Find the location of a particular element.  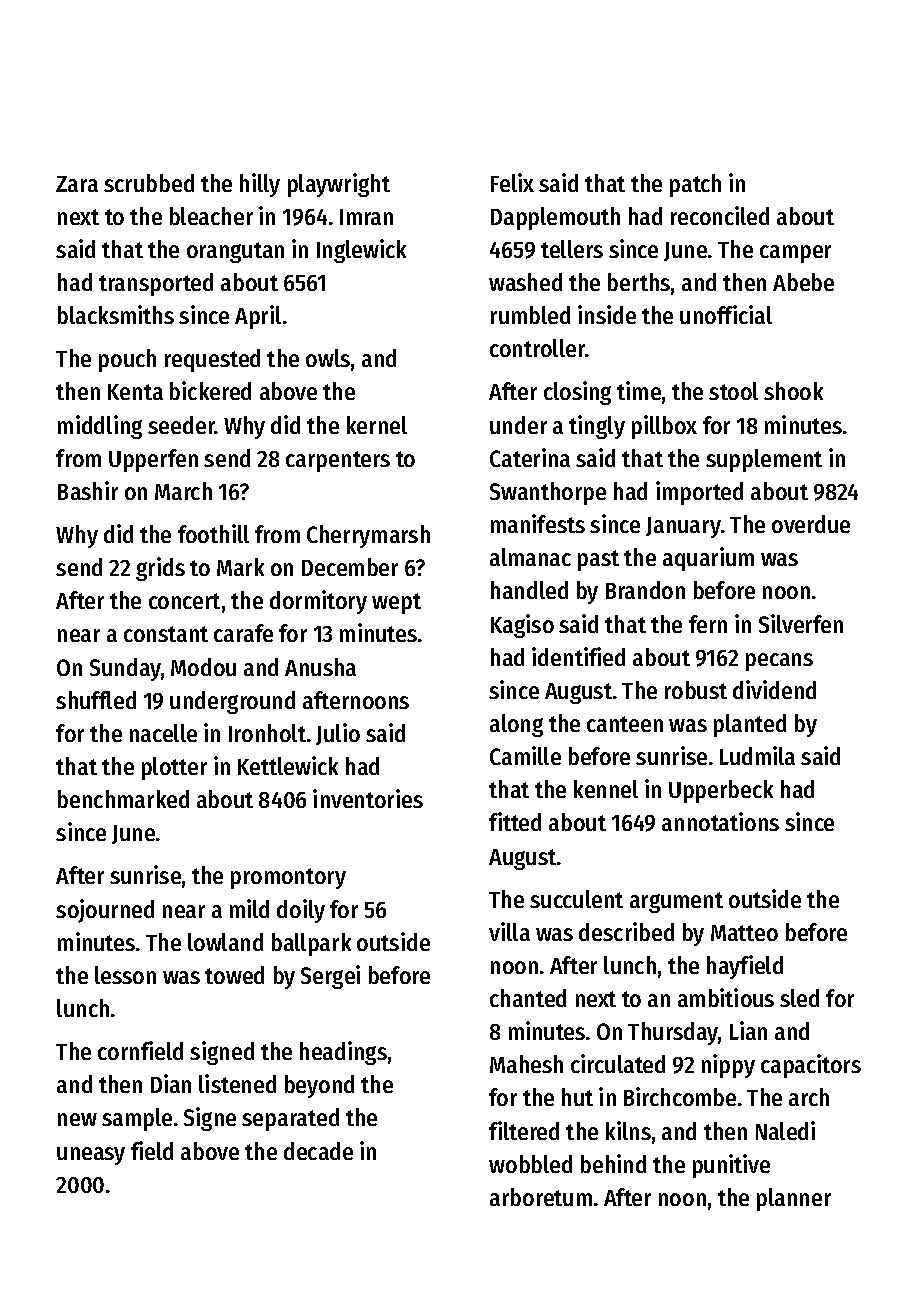

inventories is located at coordinates (368, 798).
